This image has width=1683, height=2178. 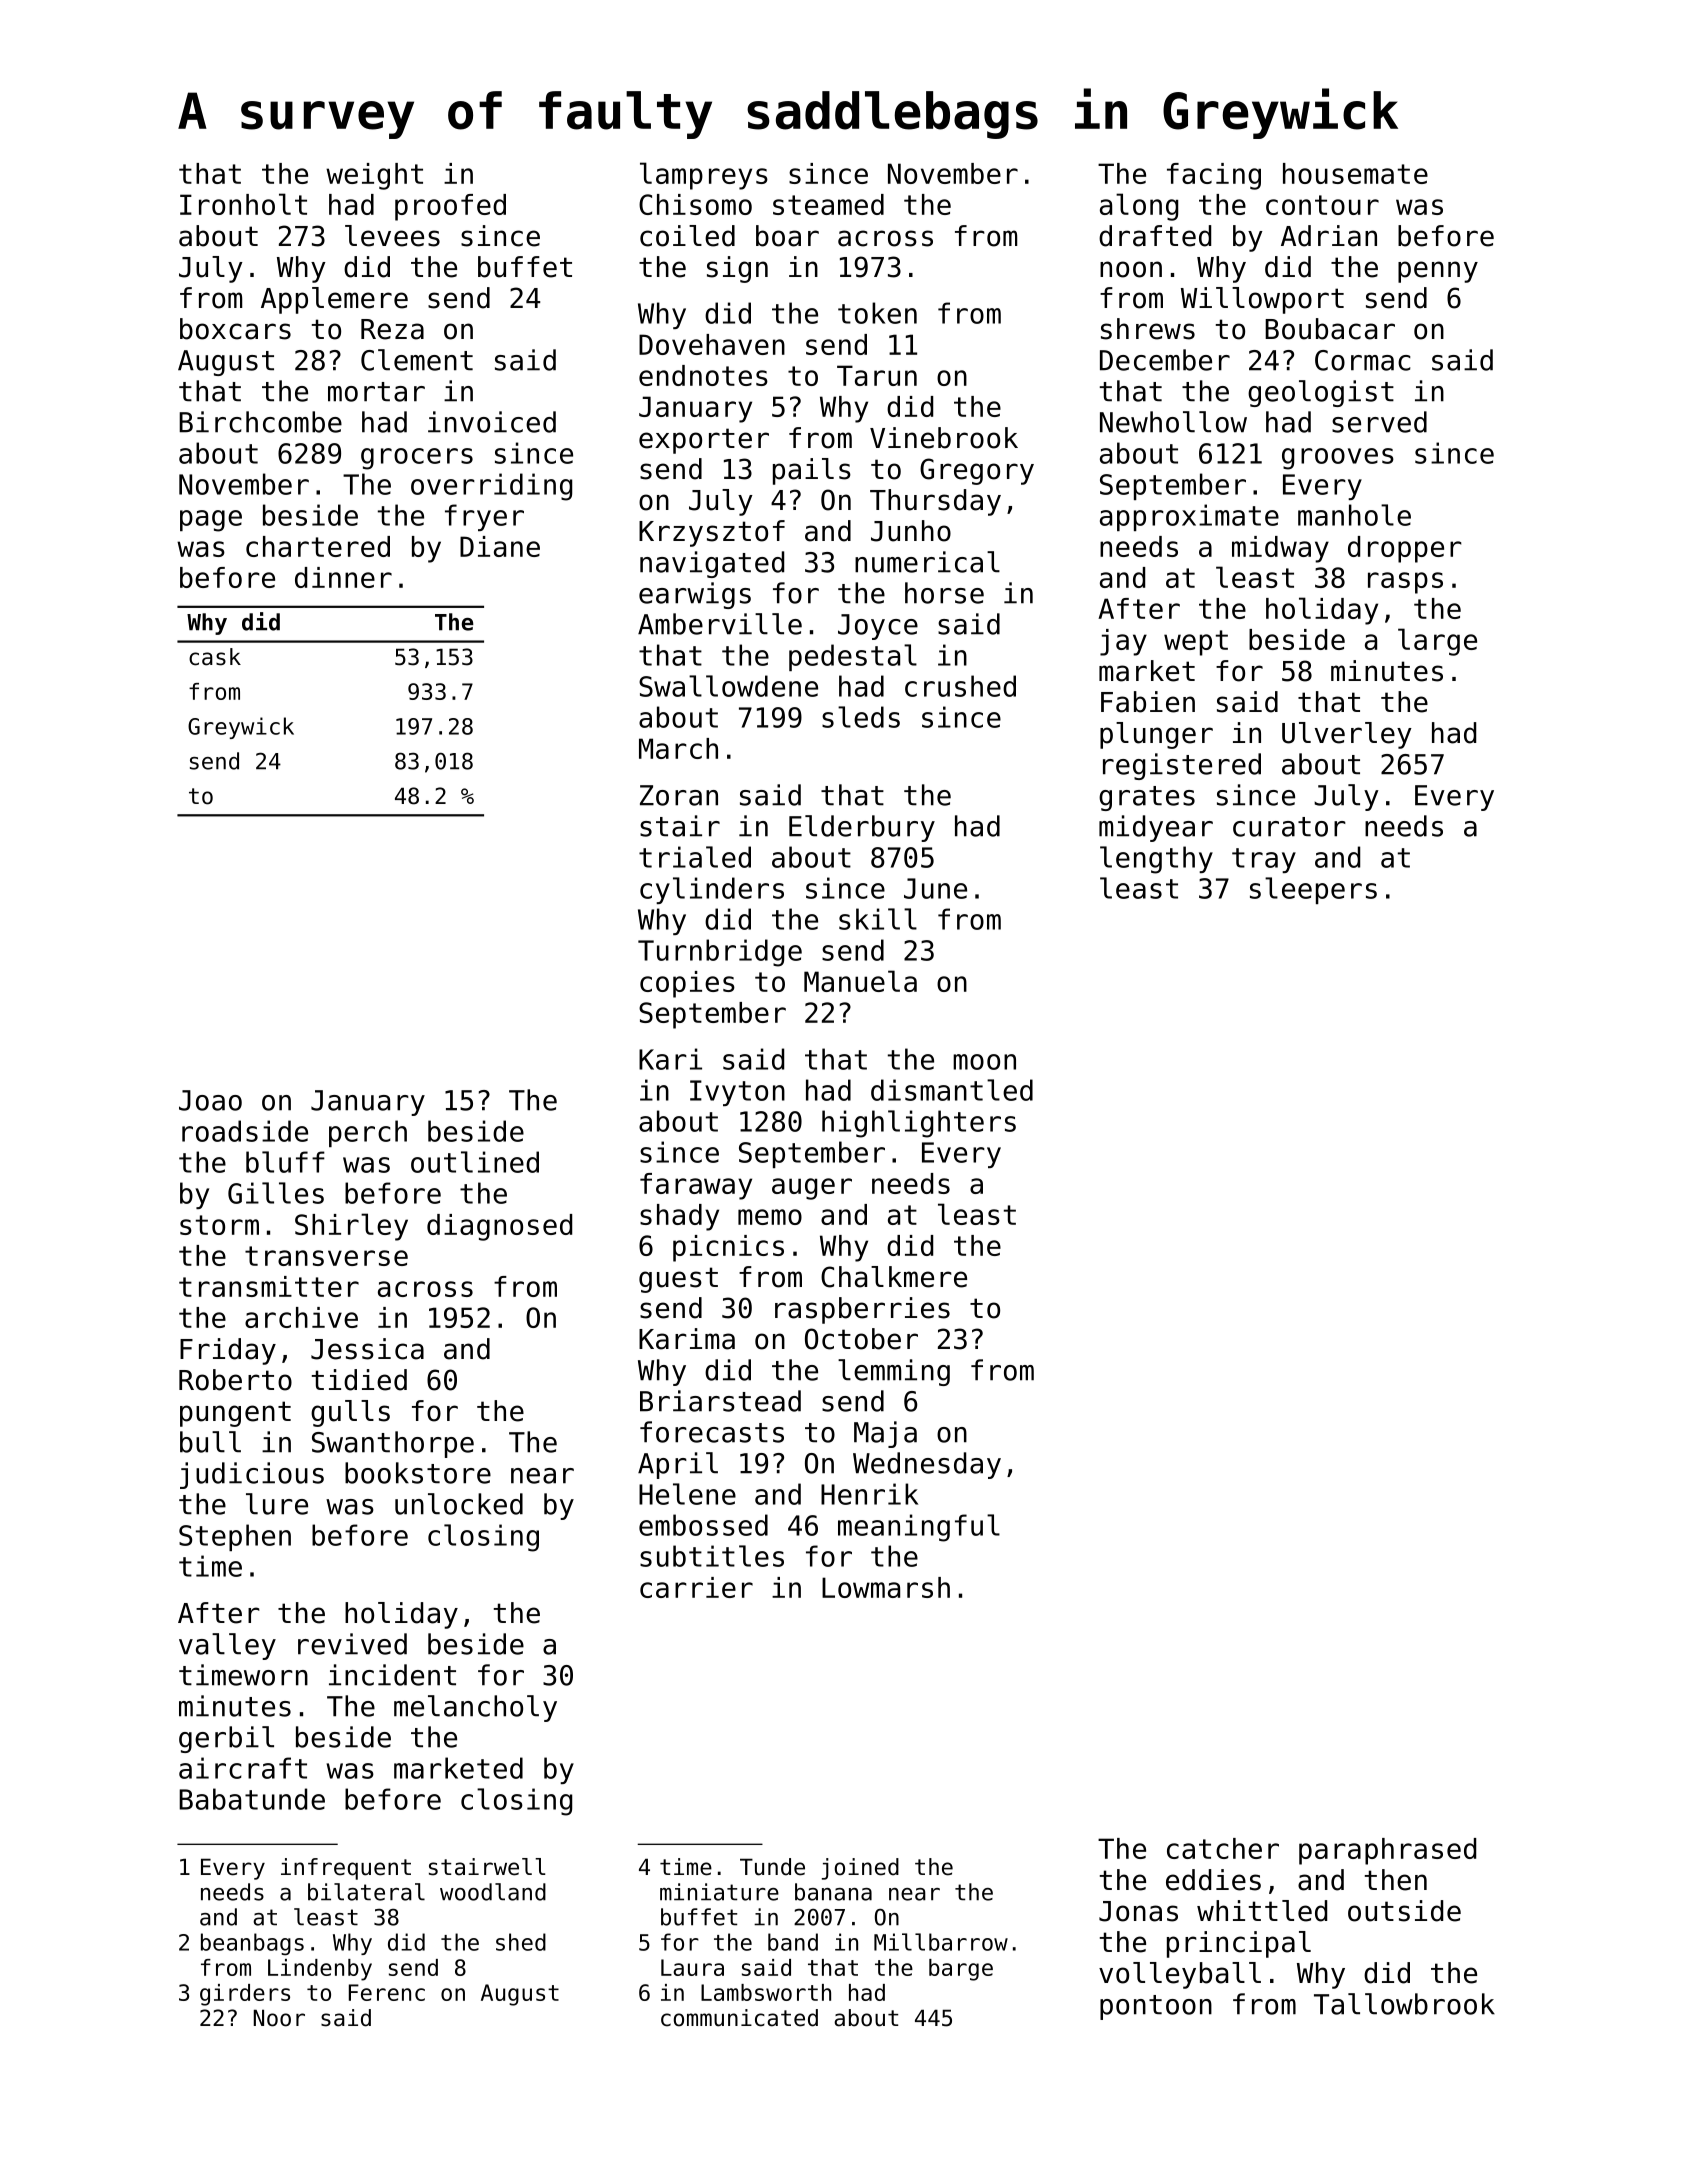 I want to click on lampreys, so click(x=704, y=176).
